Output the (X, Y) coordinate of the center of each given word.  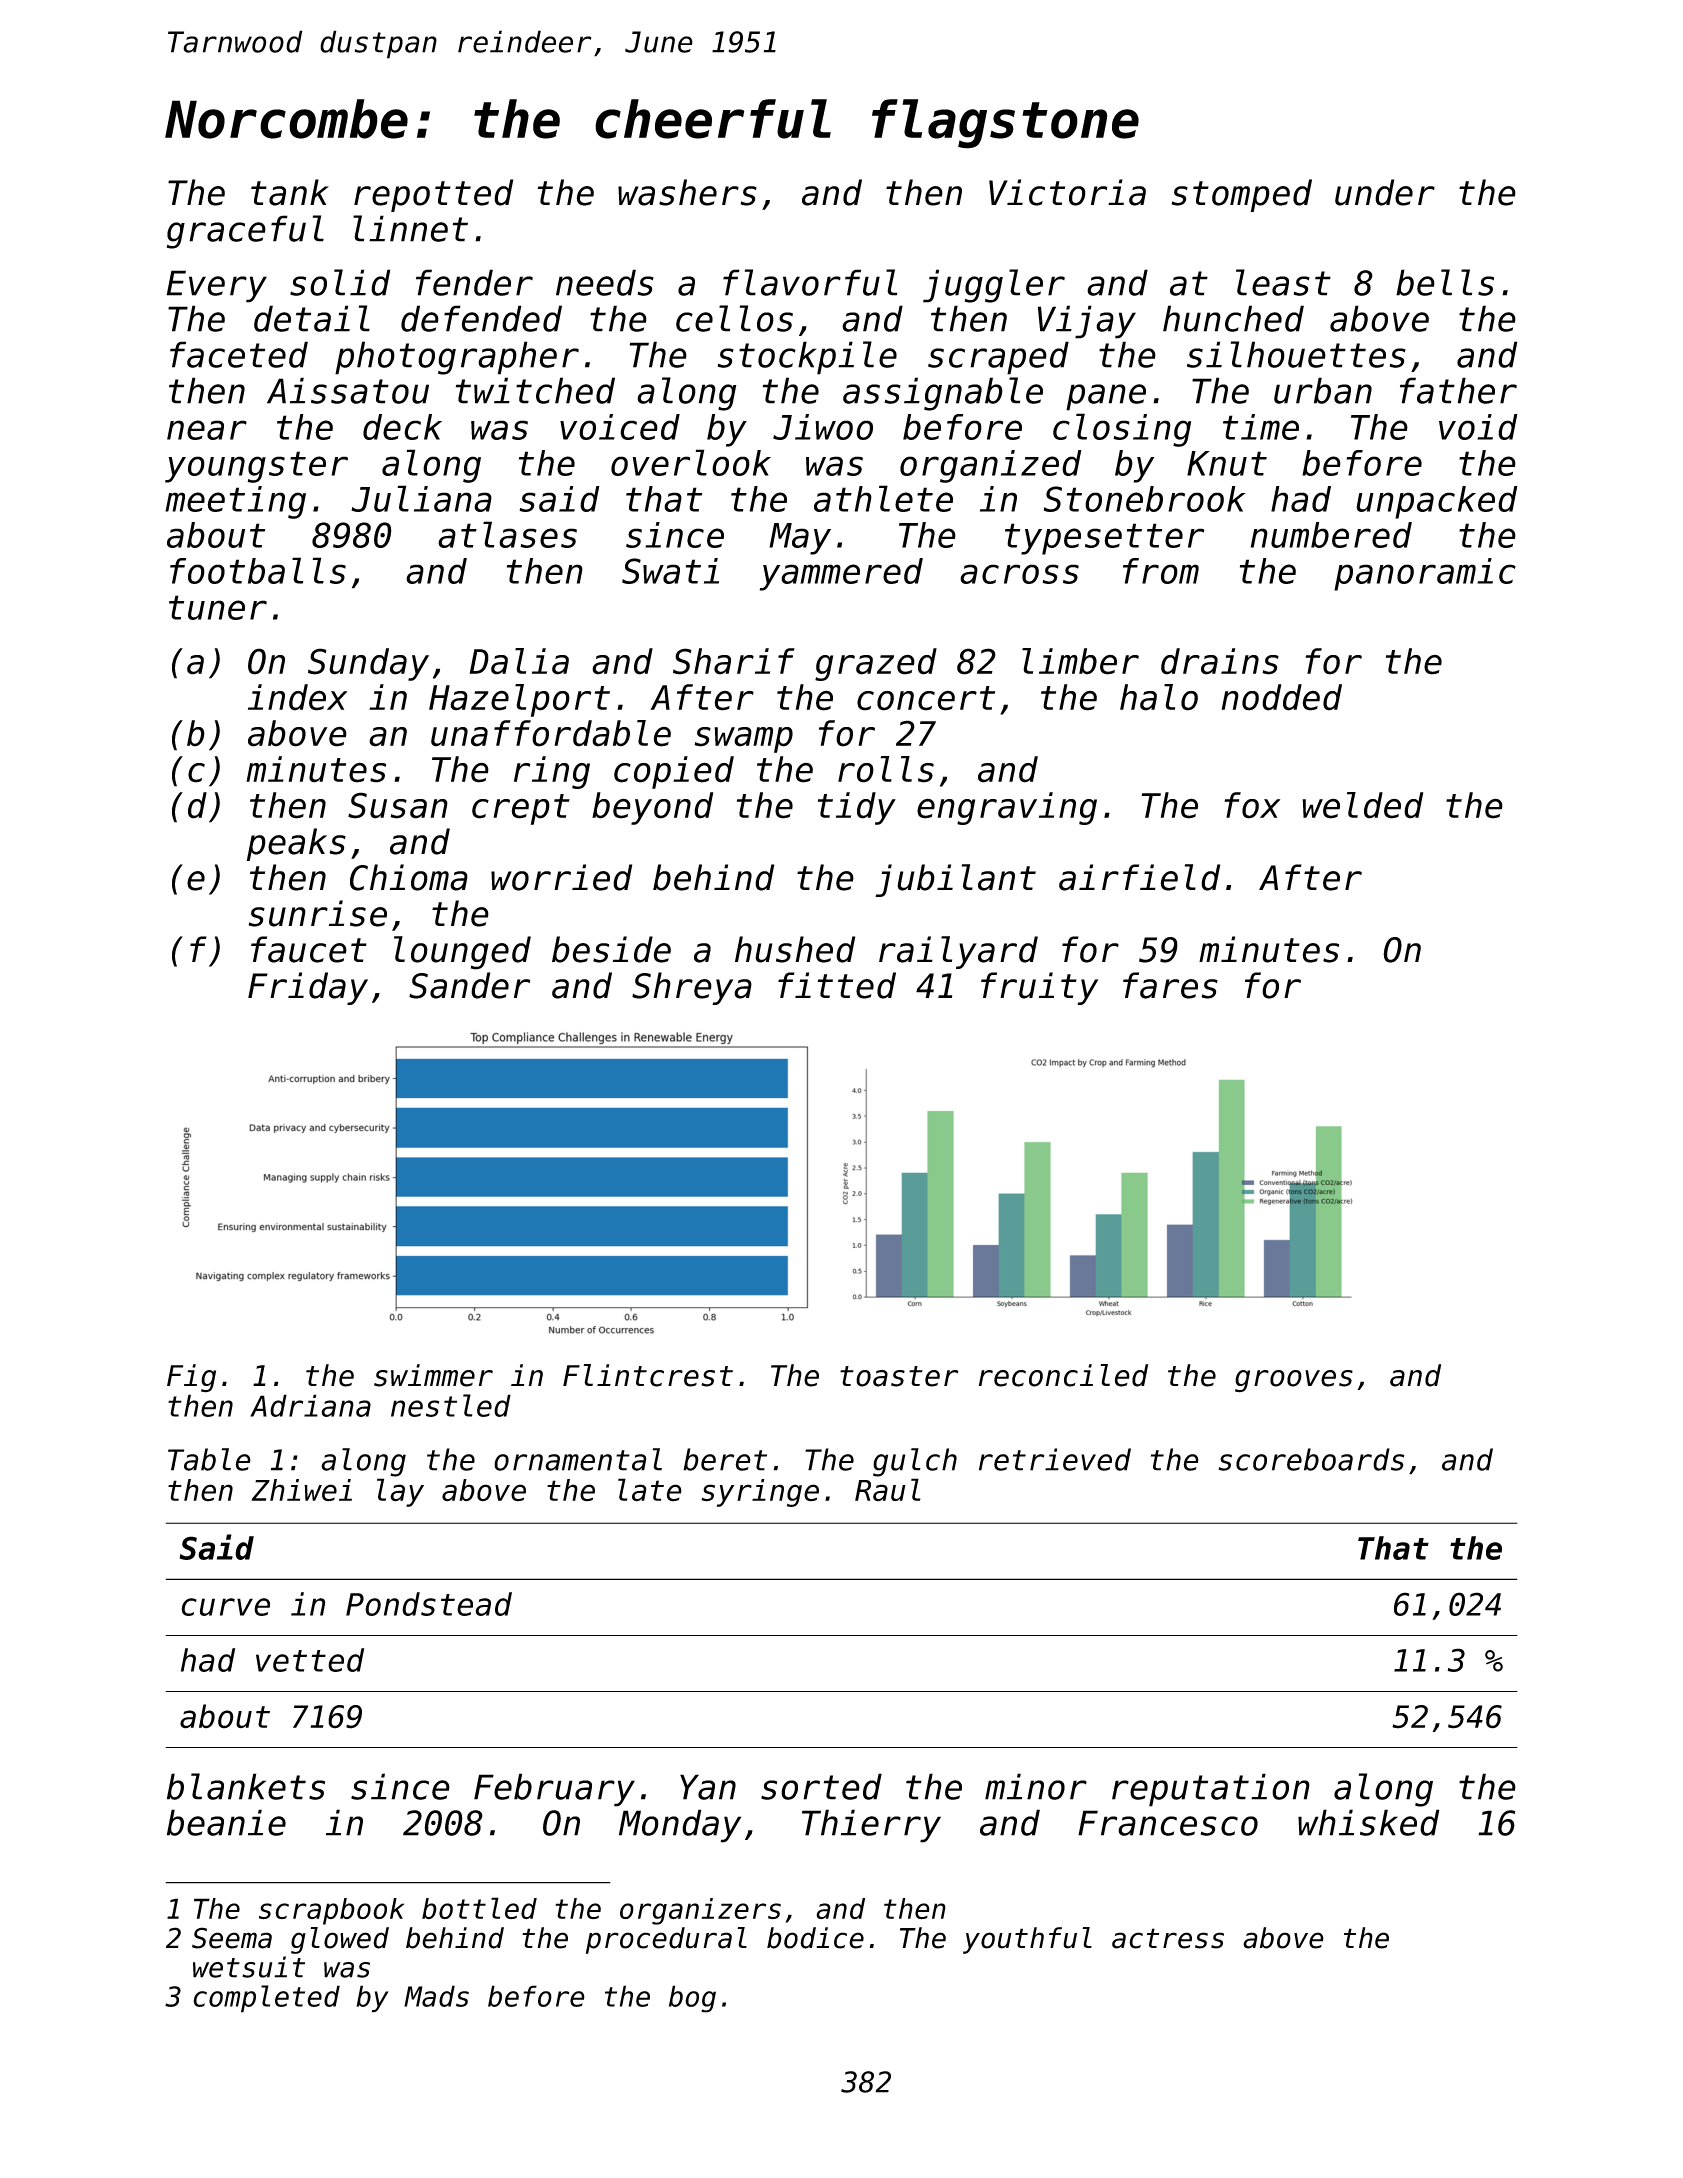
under (1385, 192)
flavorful (810, 282)
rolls (886, 769)
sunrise (317, 913)
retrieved (1055, 1459)
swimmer (433, 1375)
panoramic (1425, 574)
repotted (433, 195)
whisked (1369, 1822)
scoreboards (1311, 1459)
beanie (226, 1822)
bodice (815, 1938)
